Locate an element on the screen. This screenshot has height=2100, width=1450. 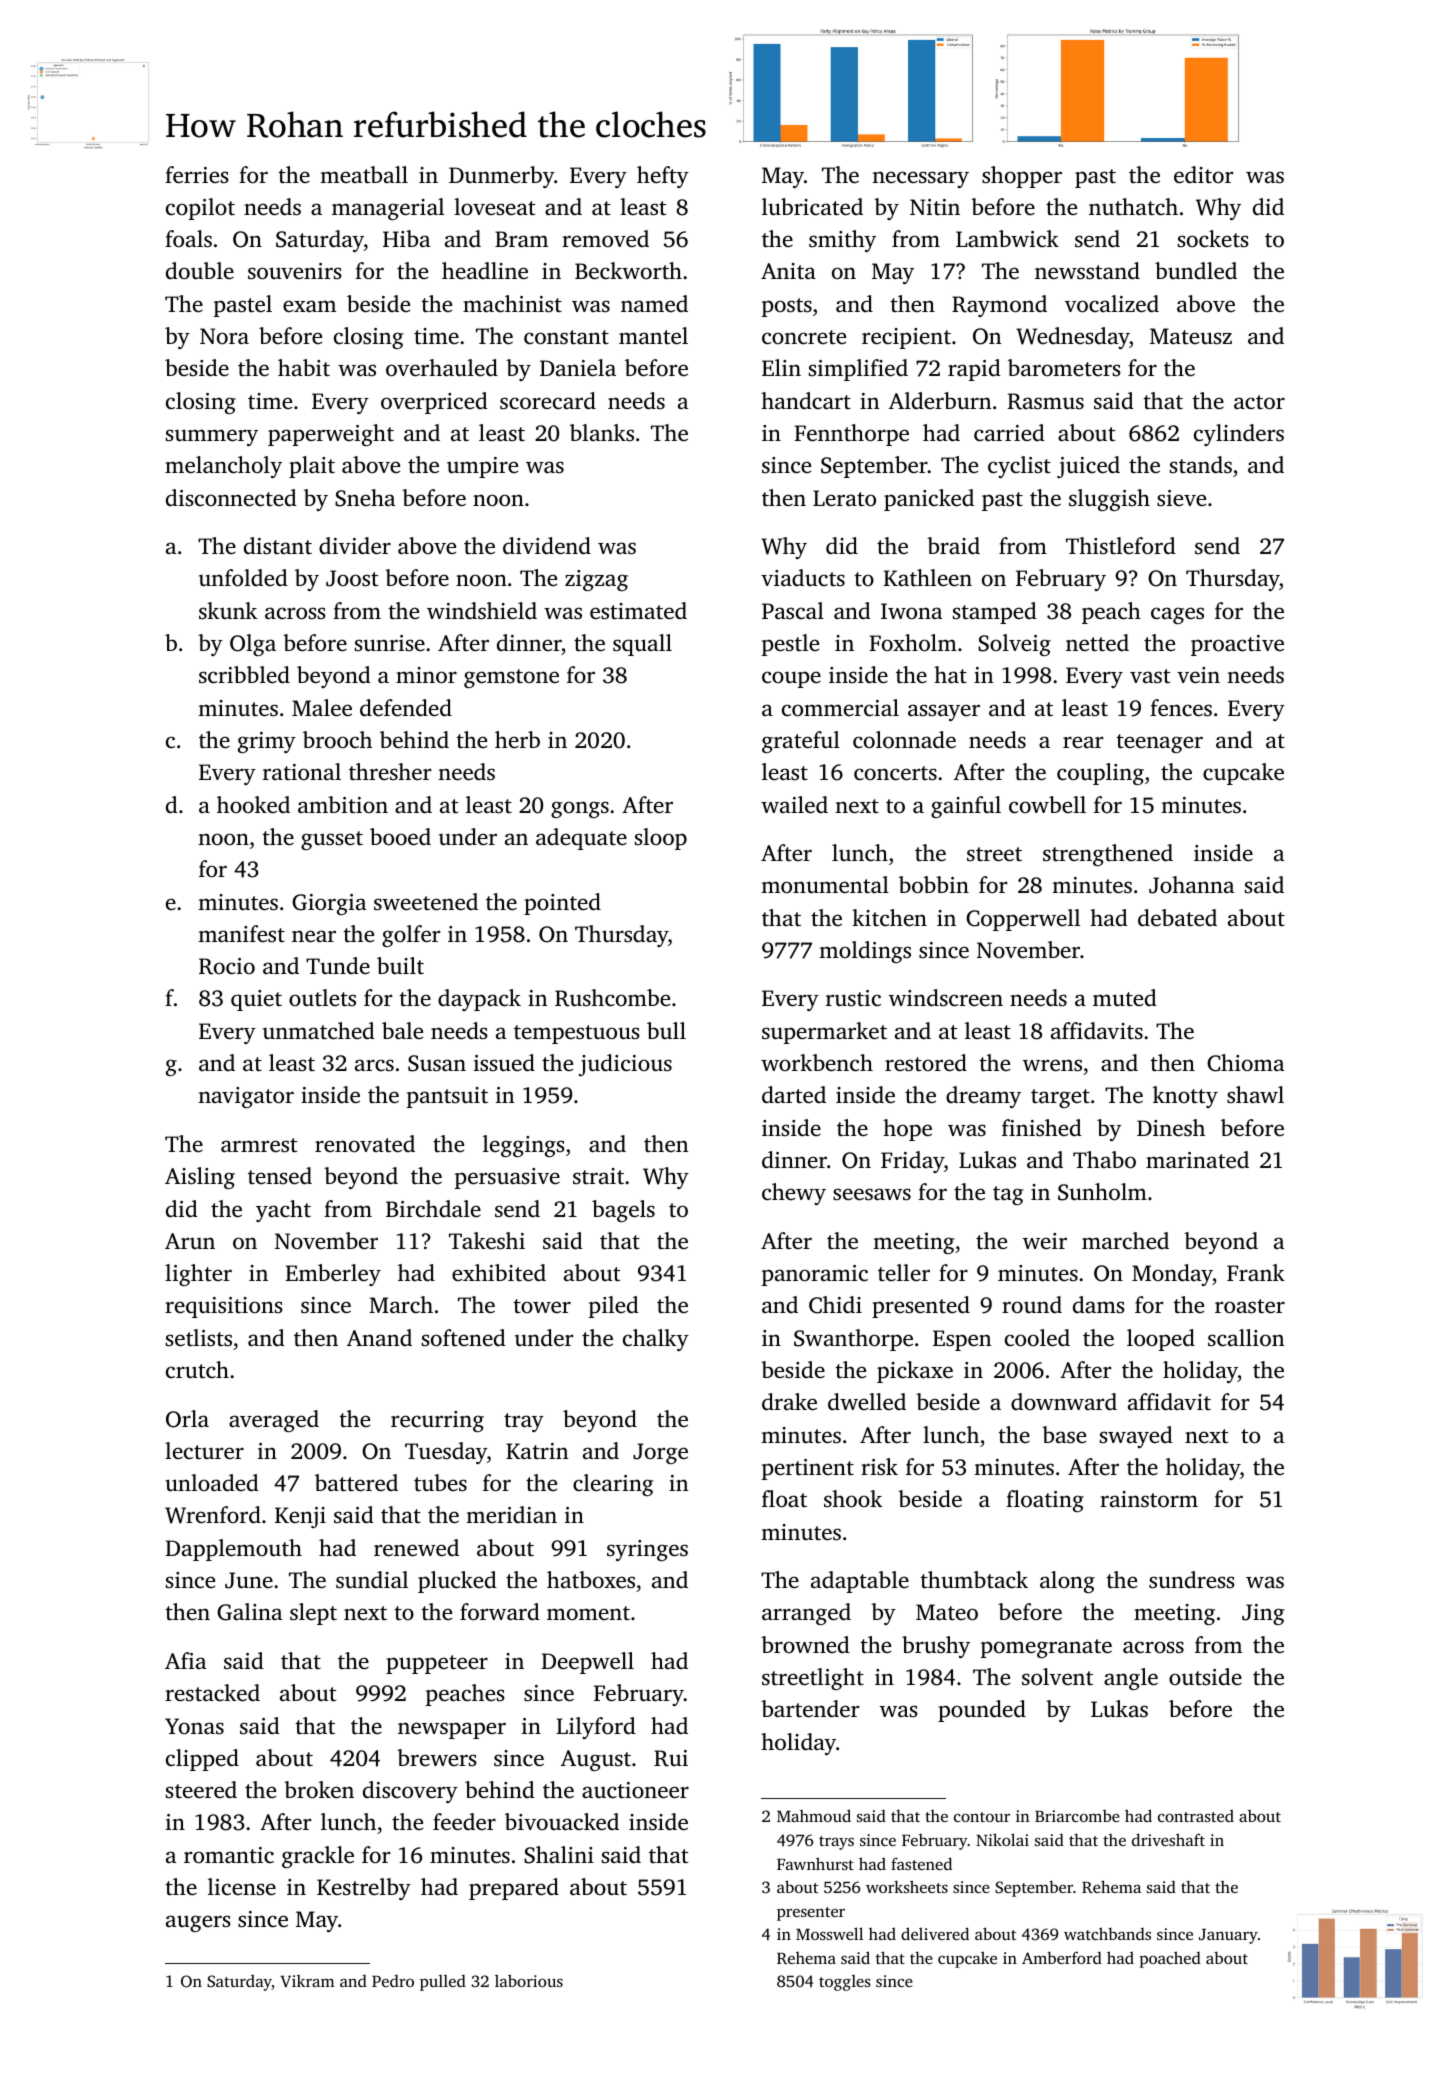
headline is located at coordinates (485, 271).
